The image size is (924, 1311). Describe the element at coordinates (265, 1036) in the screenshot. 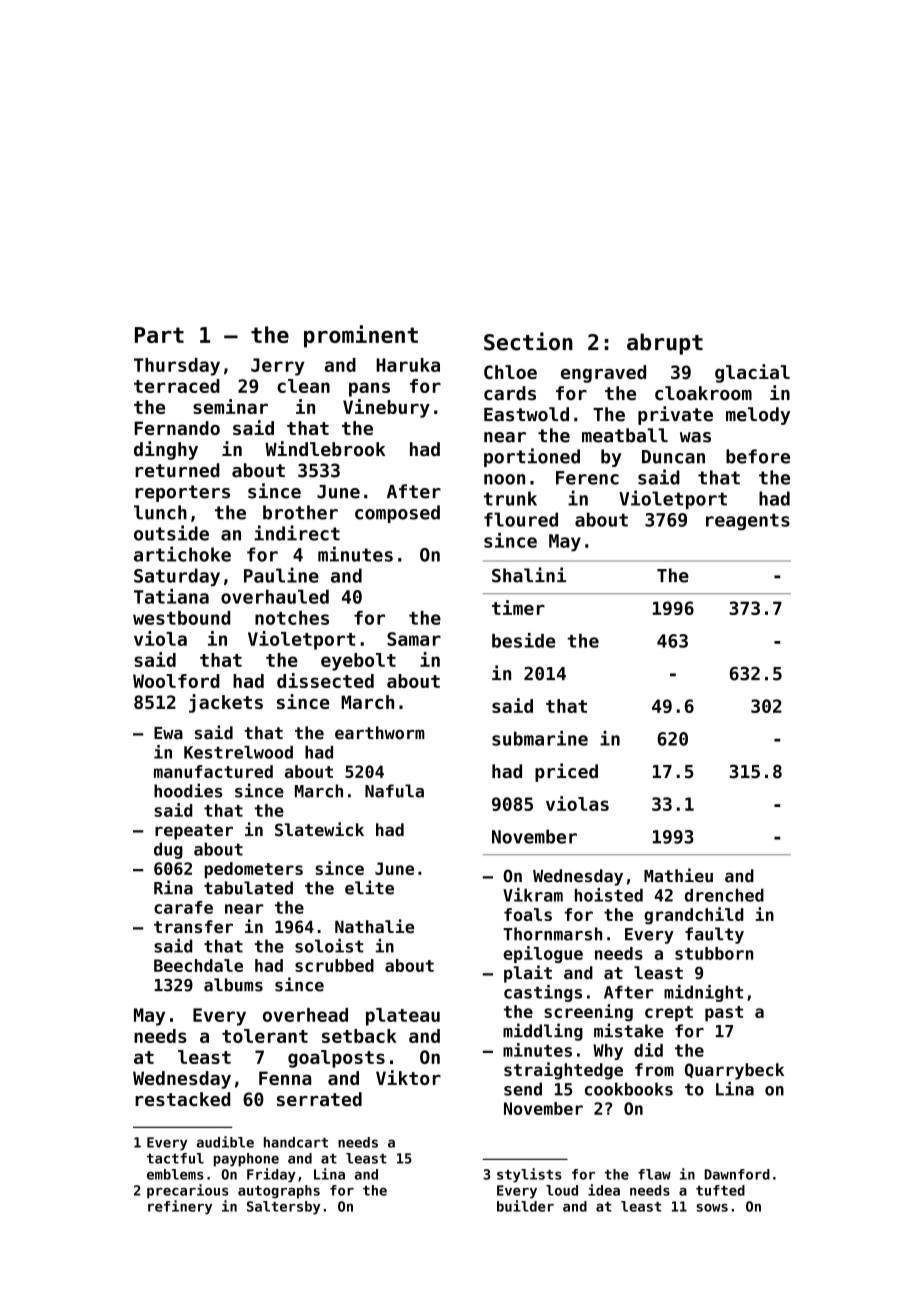

I see `tolerant` at that location.
